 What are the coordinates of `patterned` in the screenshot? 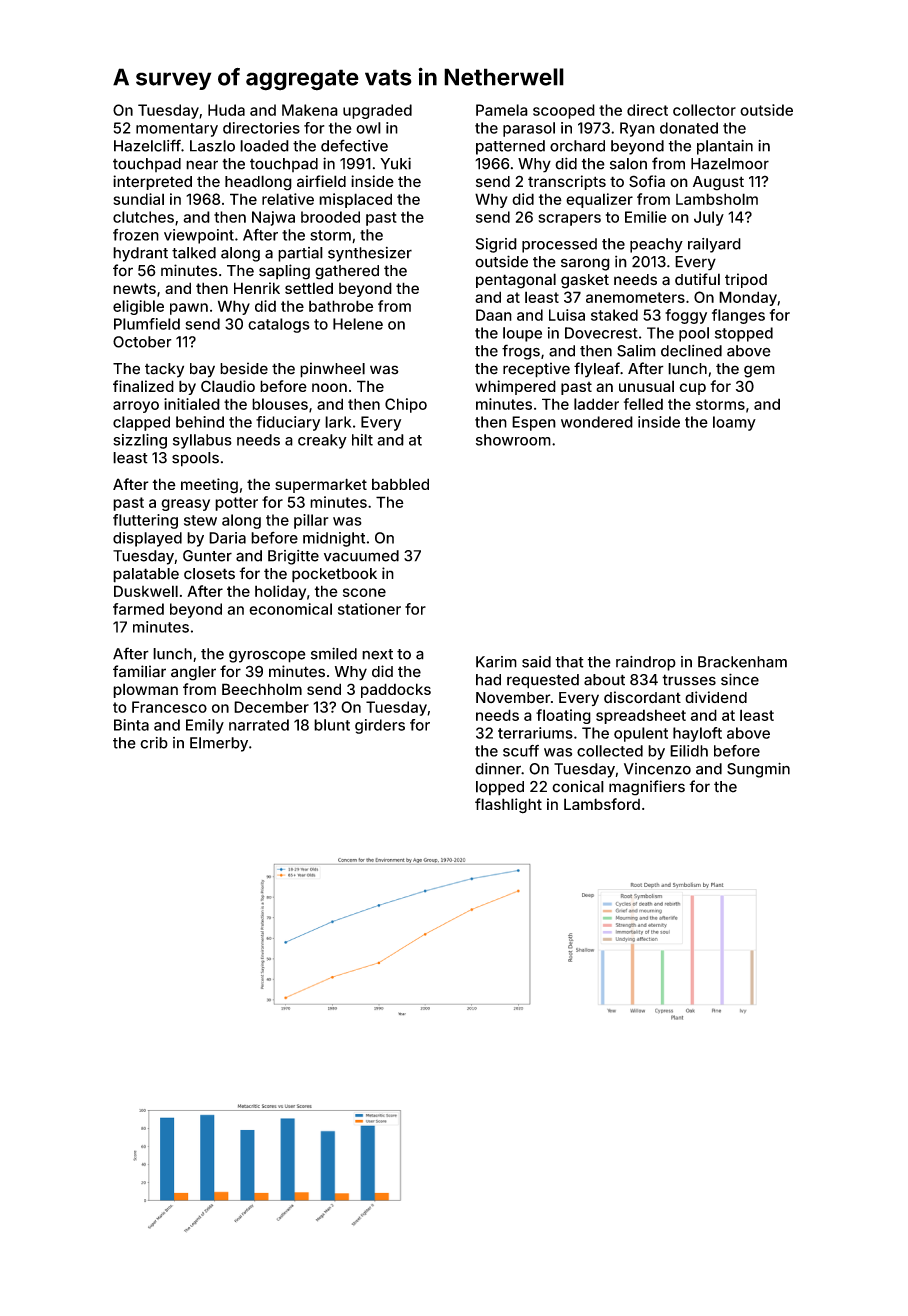 It's located at (510, 147).
